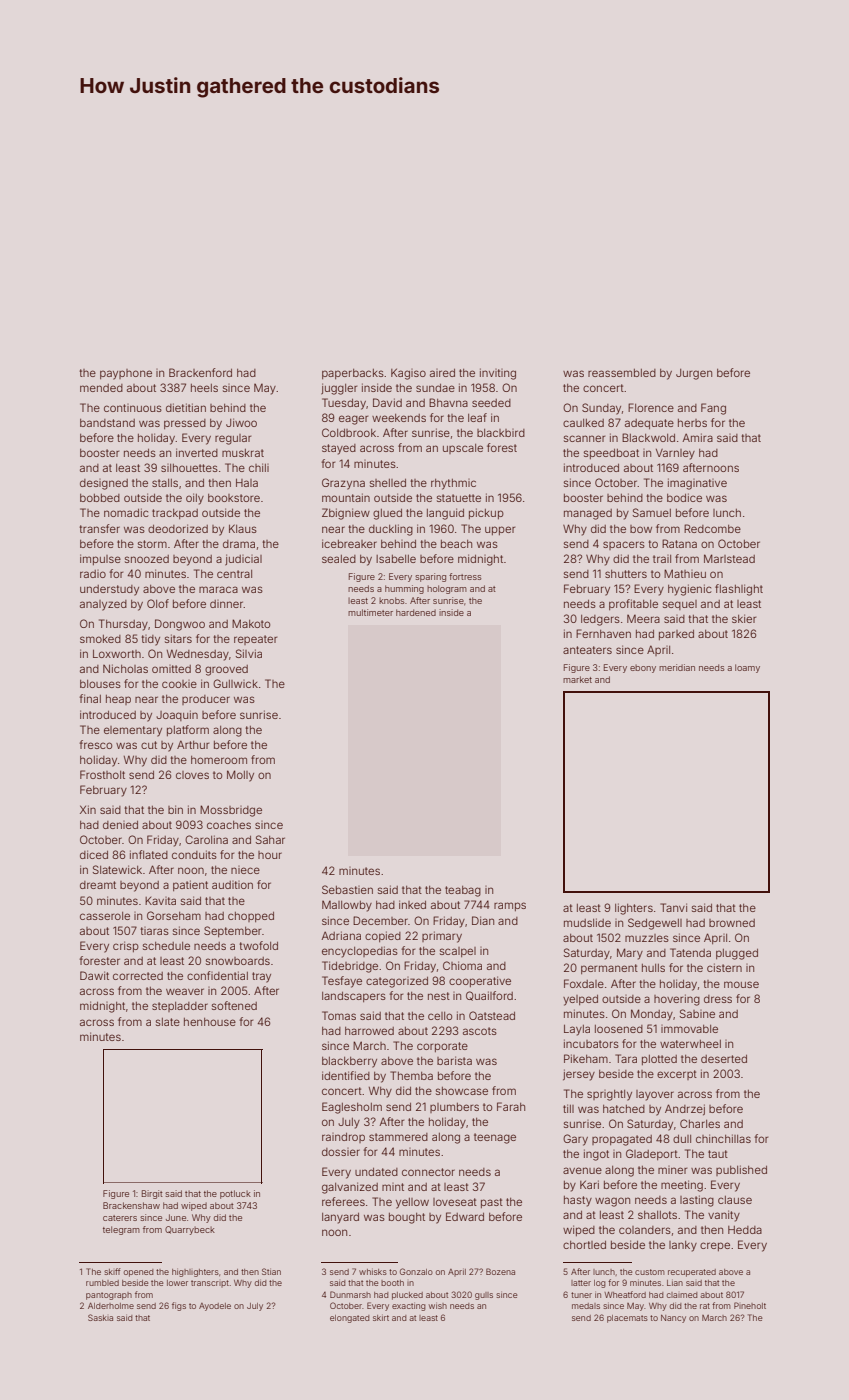 The height and width of the image is (1400, 849). What do you see at coordinates (353, 420) in the image?
I see `eager` at bounding box center [353, 420].
